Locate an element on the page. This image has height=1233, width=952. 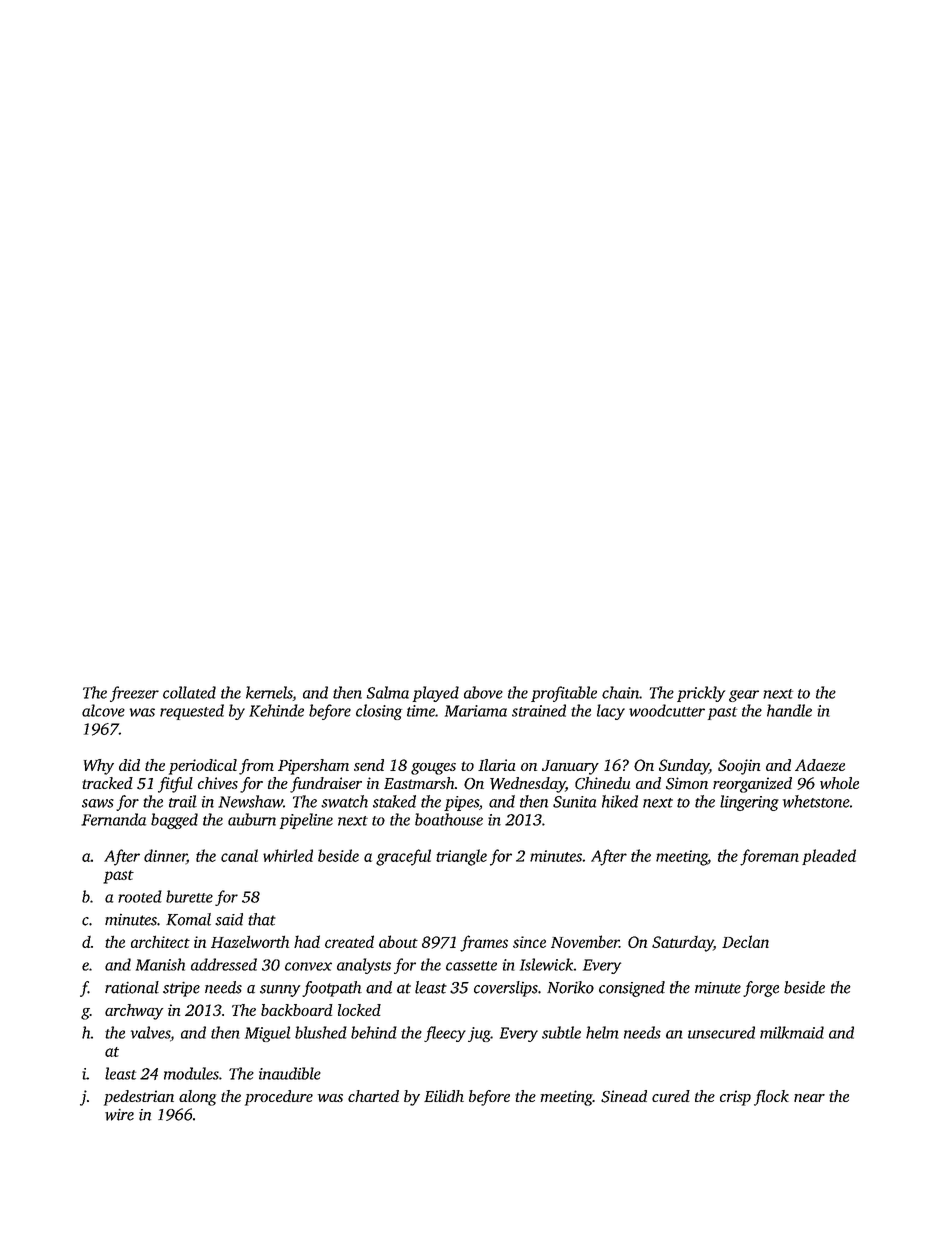
Eilidh is located at coordinates (444, 1096).
